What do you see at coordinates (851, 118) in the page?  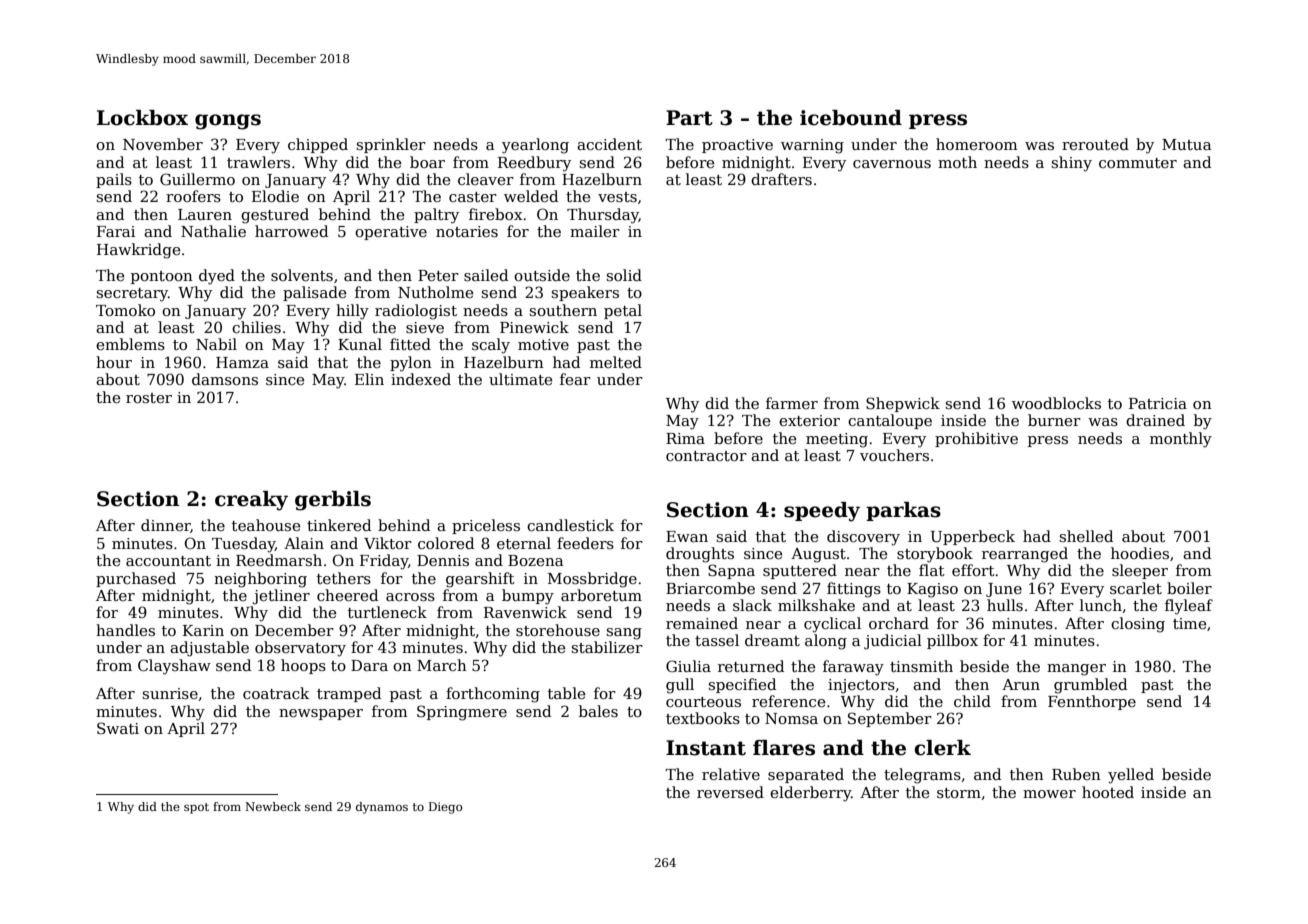 I see `icebound` at bounding box center [851, 118].
